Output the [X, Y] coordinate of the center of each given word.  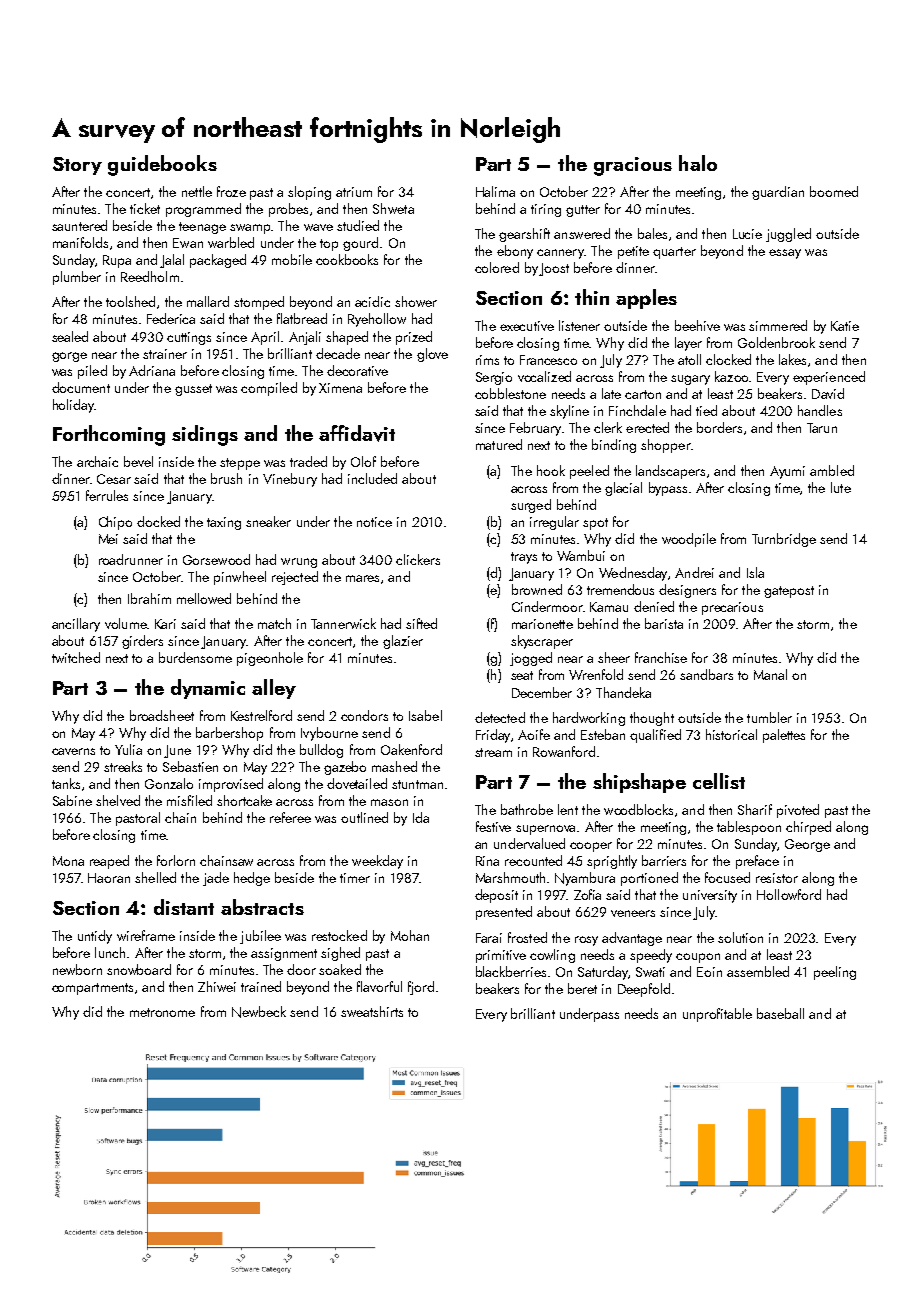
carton [643, 394]
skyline [569, 412]
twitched [76, 657]
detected [500, 717]
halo [698, 163]
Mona [68, 861]
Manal [770, 674]
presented [504, 913]
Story [77, 166]
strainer [165, 354]
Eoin [709, 972]
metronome [162, 1012]
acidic [372, 301]
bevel [138, 461]
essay [785, 254]
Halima [495, 191]
